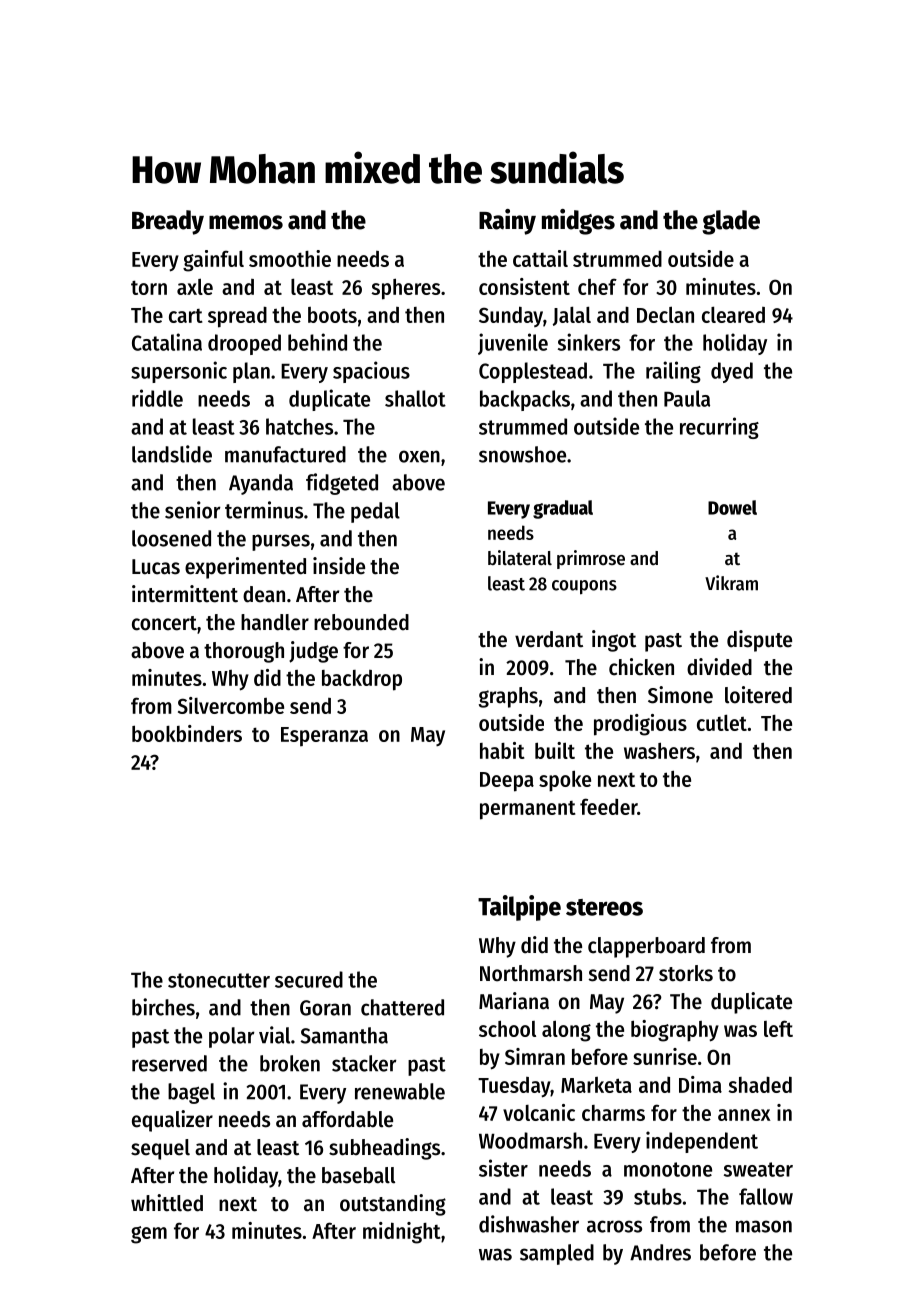 The image size is (924, 1314). What do you see at coordinates (555, 750) in the screenshot?
I see `built` at bounding box center [555, 750].
